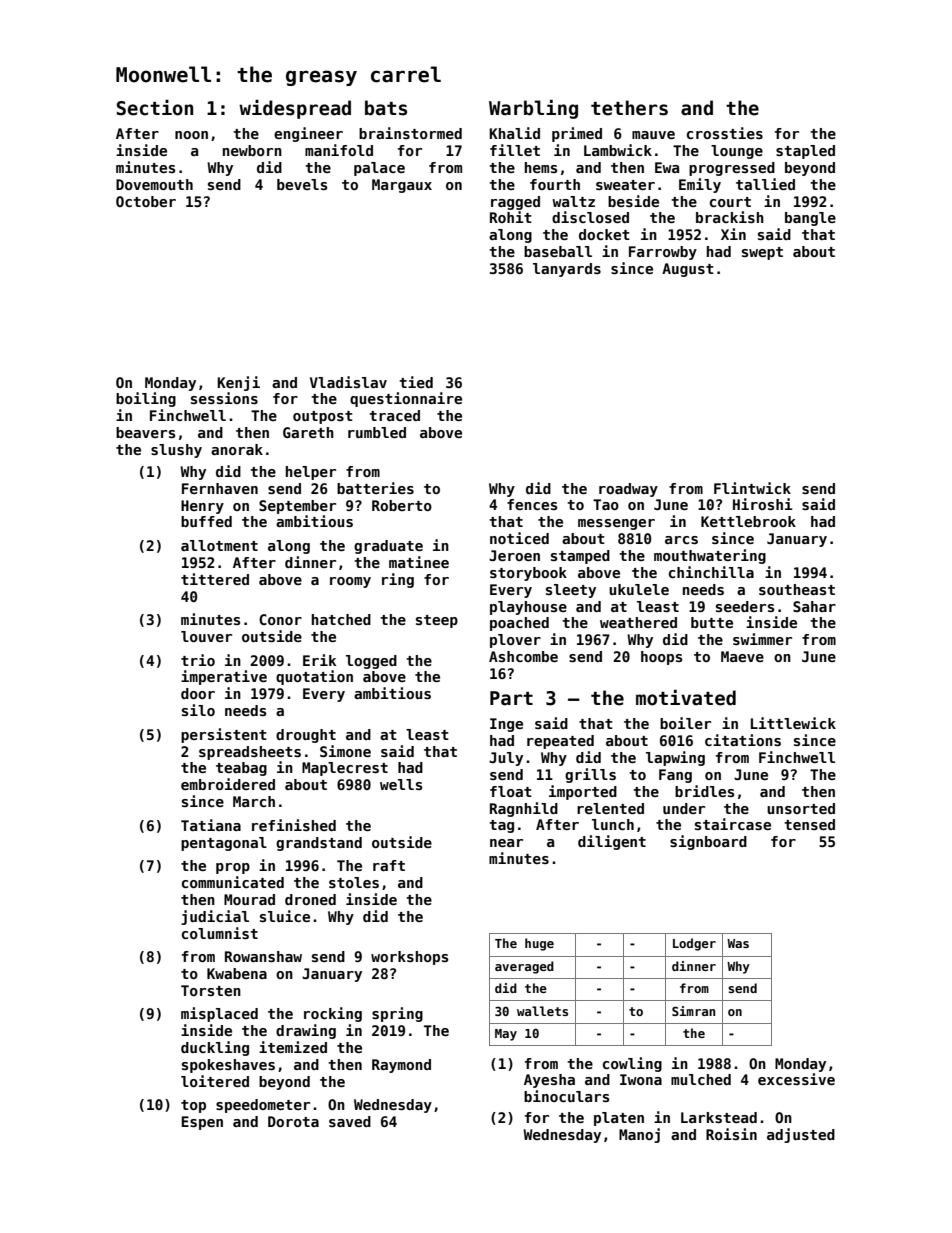 This page has width=952, height=1233. What do you see at coordinates (725, 133) in the page?
I see `crossties` at bounding box center [725, 133].
